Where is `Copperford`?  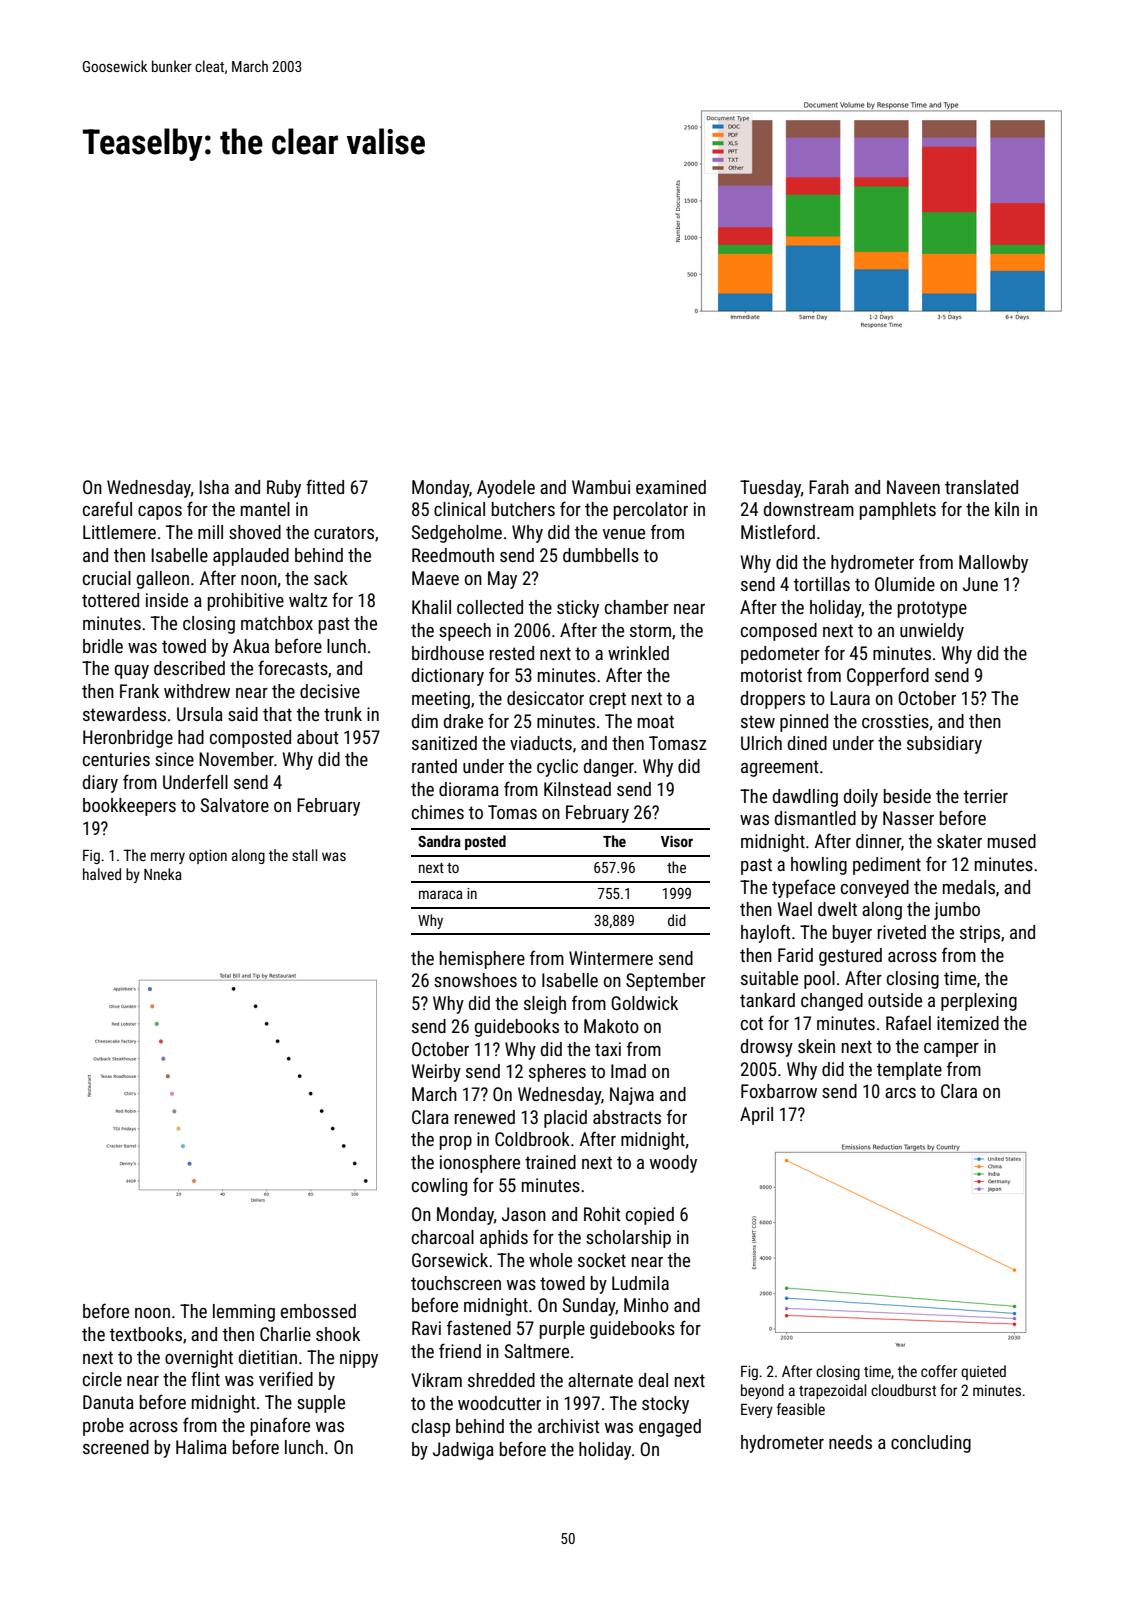 Copperford is located at coordinates (888, 676).
